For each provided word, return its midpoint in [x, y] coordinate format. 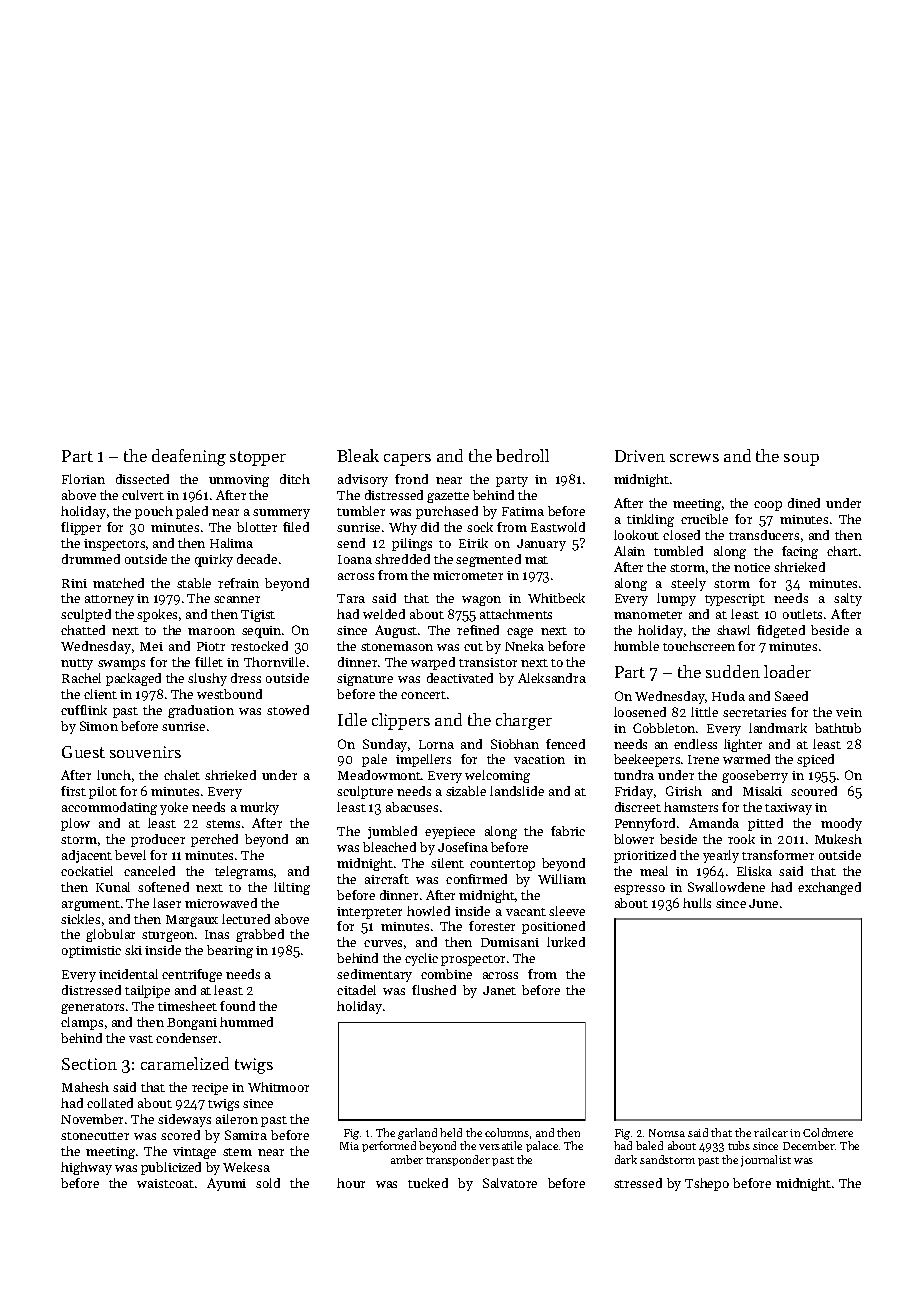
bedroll [522, 455]
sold [268, 1183]
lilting [292, 888]
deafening [189, 457]
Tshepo [707, 1184]
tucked [428, 1183]
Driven [640, 456]
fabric [568, 831]
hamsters [691, 807]
